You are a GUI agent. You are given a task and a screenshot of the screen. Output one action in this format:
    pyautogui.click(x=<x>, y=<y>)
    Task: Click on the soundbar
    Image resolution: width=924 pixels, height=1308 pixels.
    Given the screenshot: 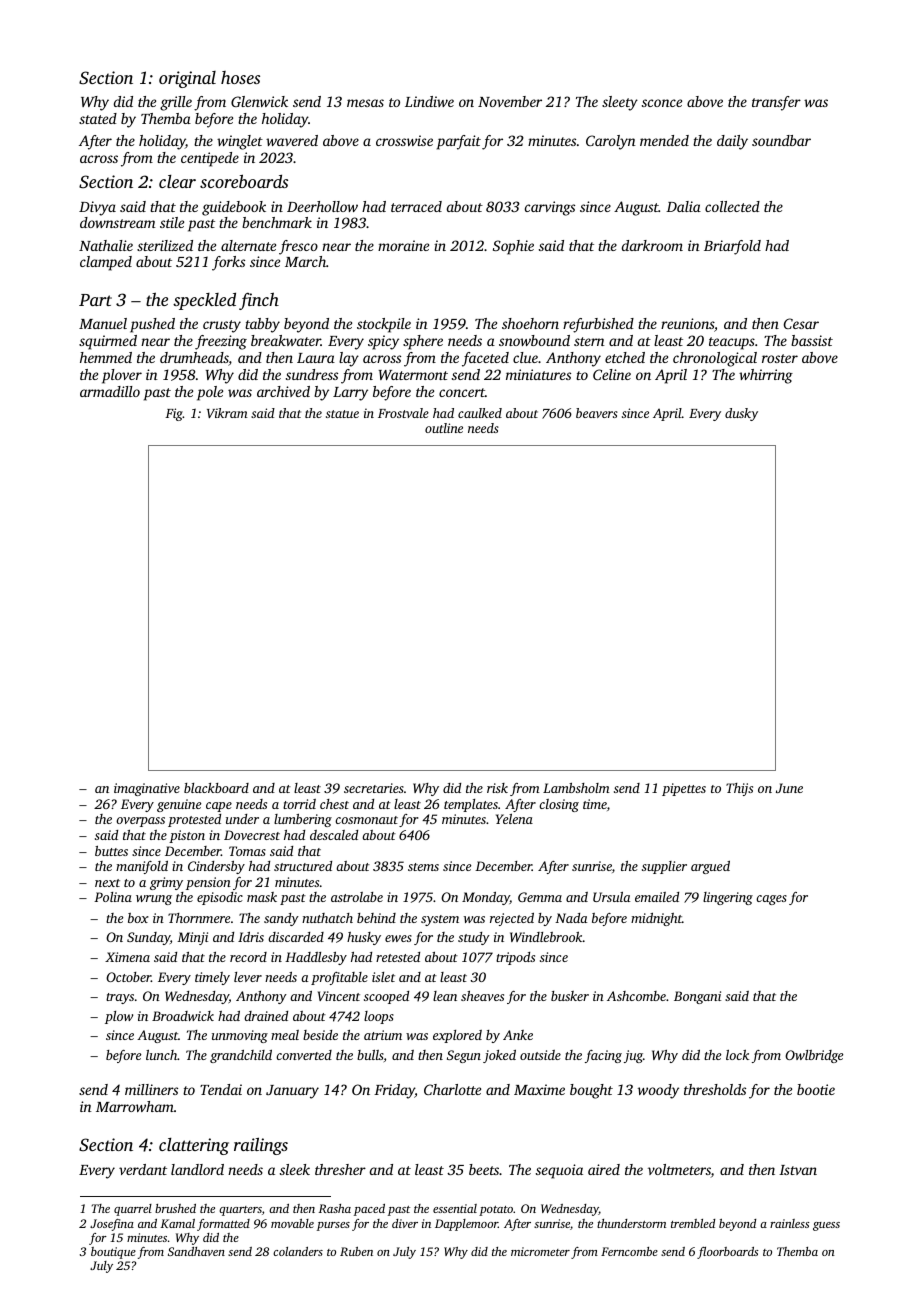 What is the action you would take?
    pyautogui.click(x=781, y=140)
